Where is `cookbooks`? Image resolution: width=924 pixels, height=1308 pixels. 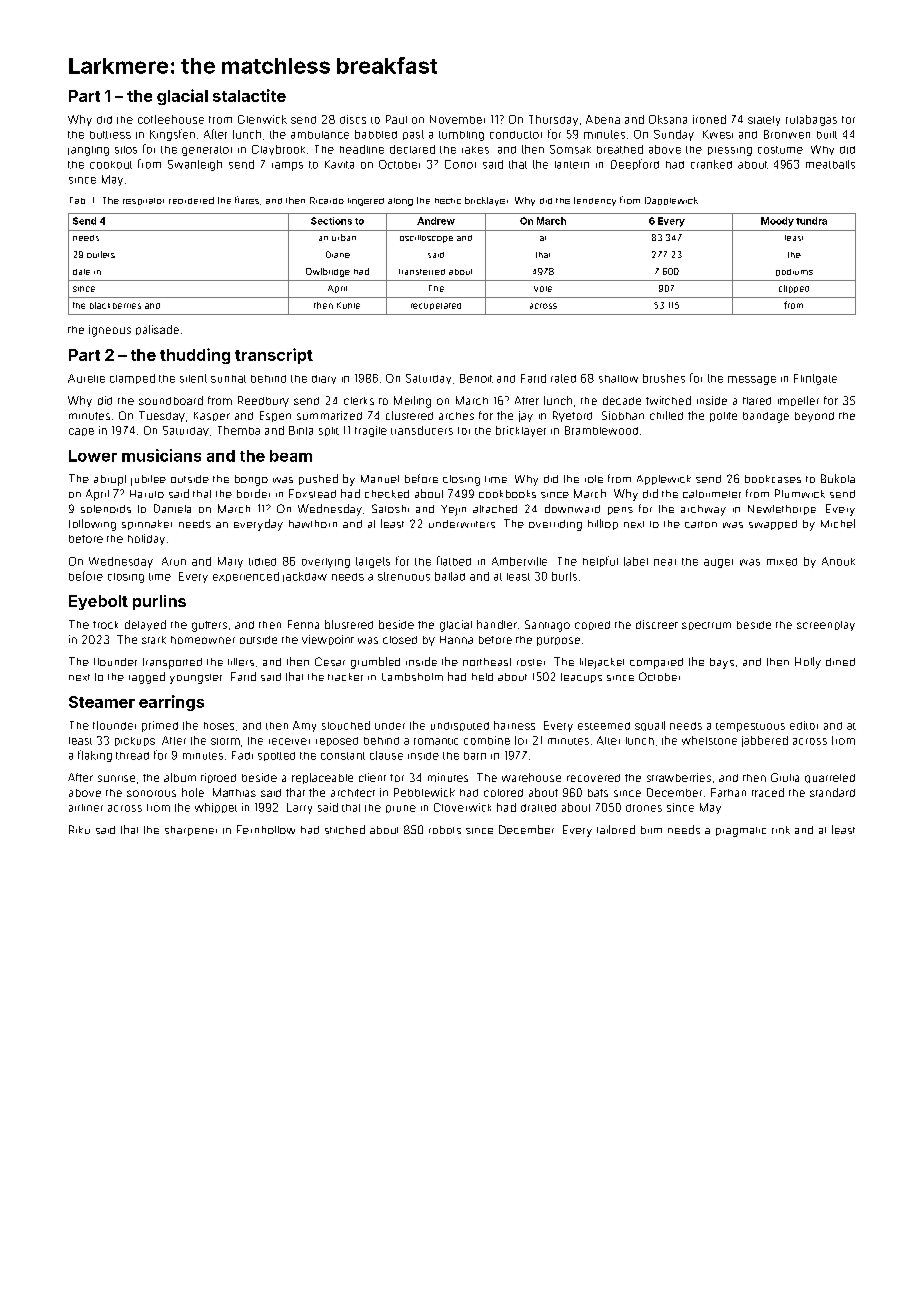
cookbooks is located at coordinates (507, 494).
